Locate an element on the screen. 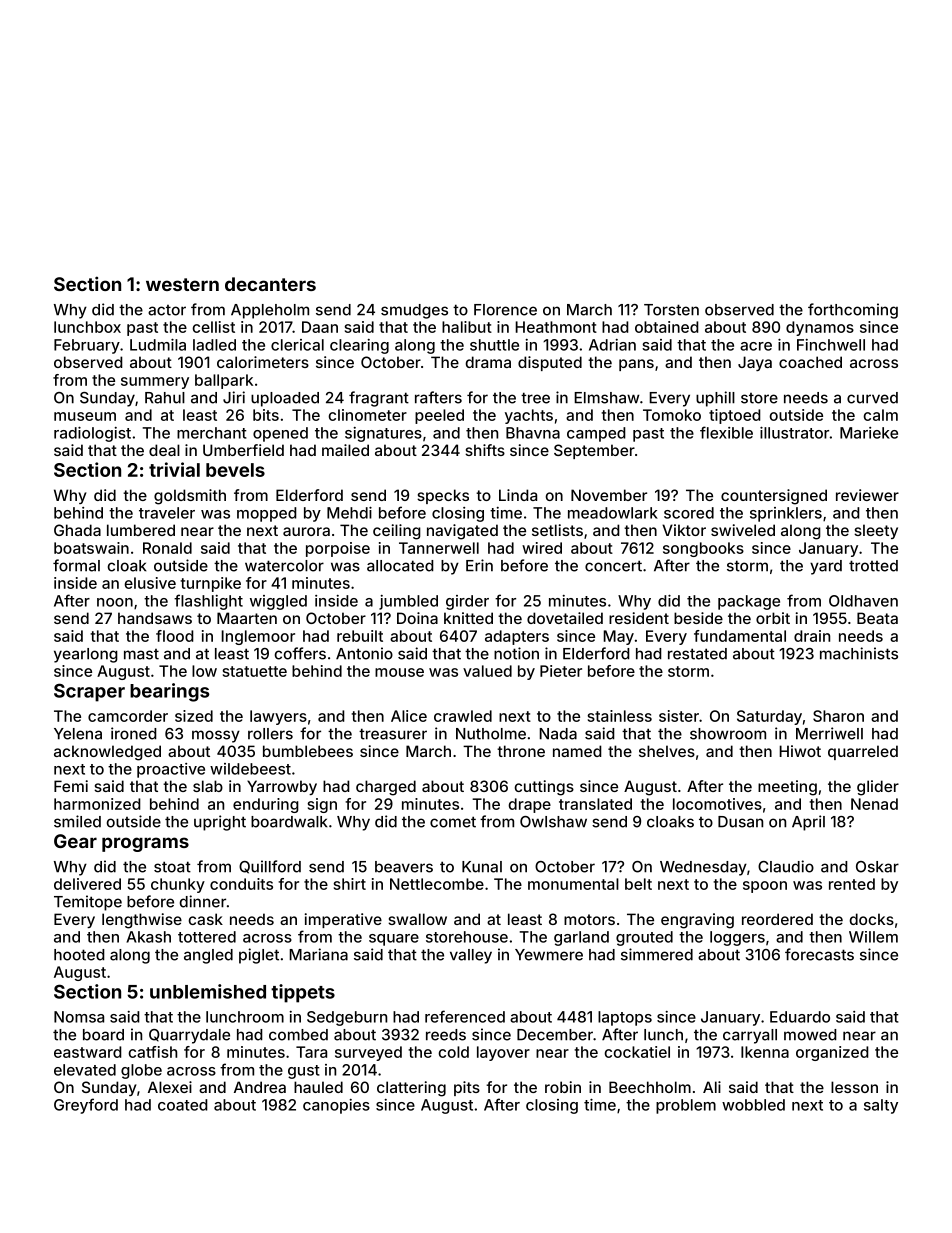 Image resolution: width=952 pixels, height=1233 pixels. setlists is located at coordinates (557, 530).
